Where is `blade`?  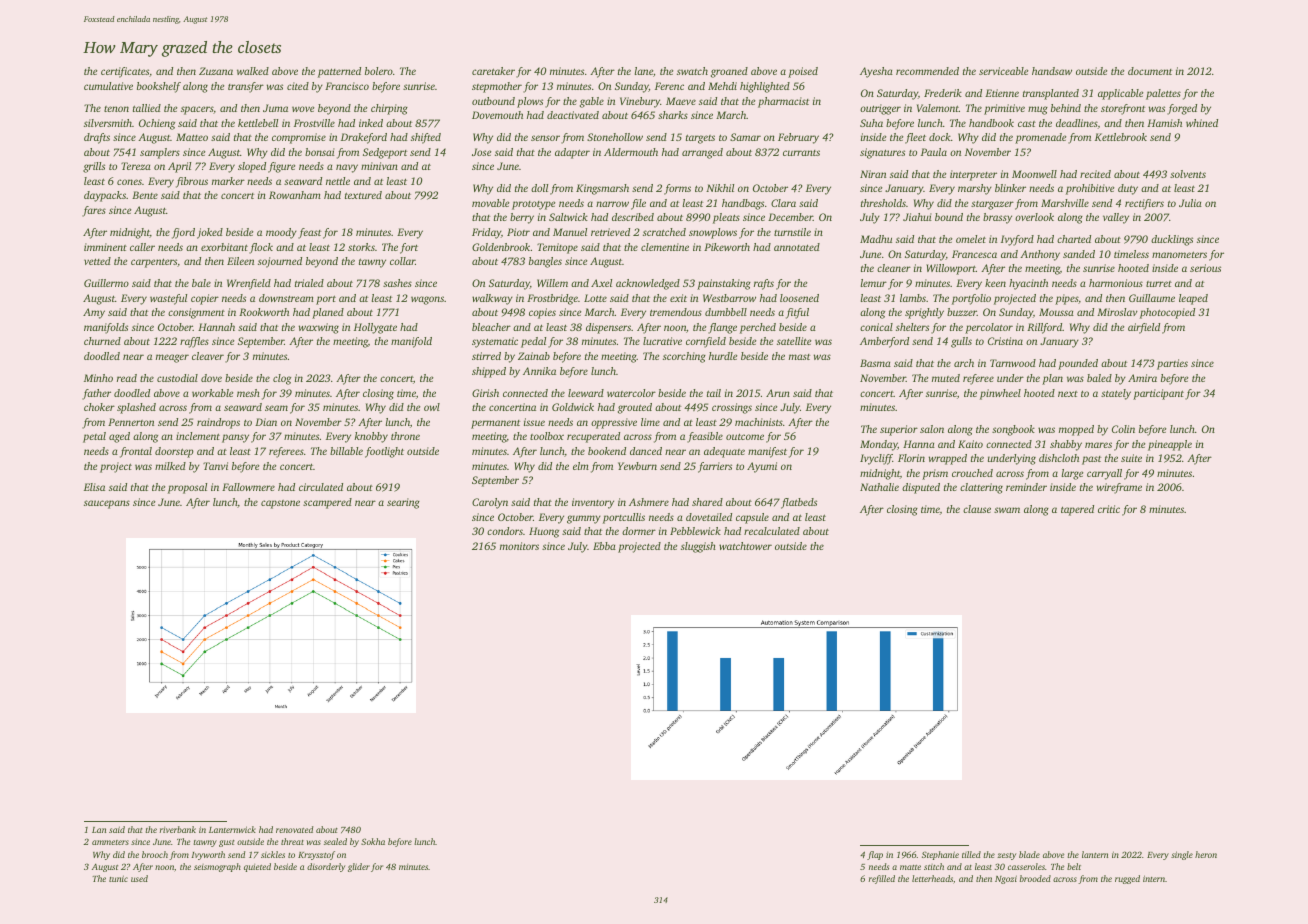
blade is located at coordinates (1029, 854).
